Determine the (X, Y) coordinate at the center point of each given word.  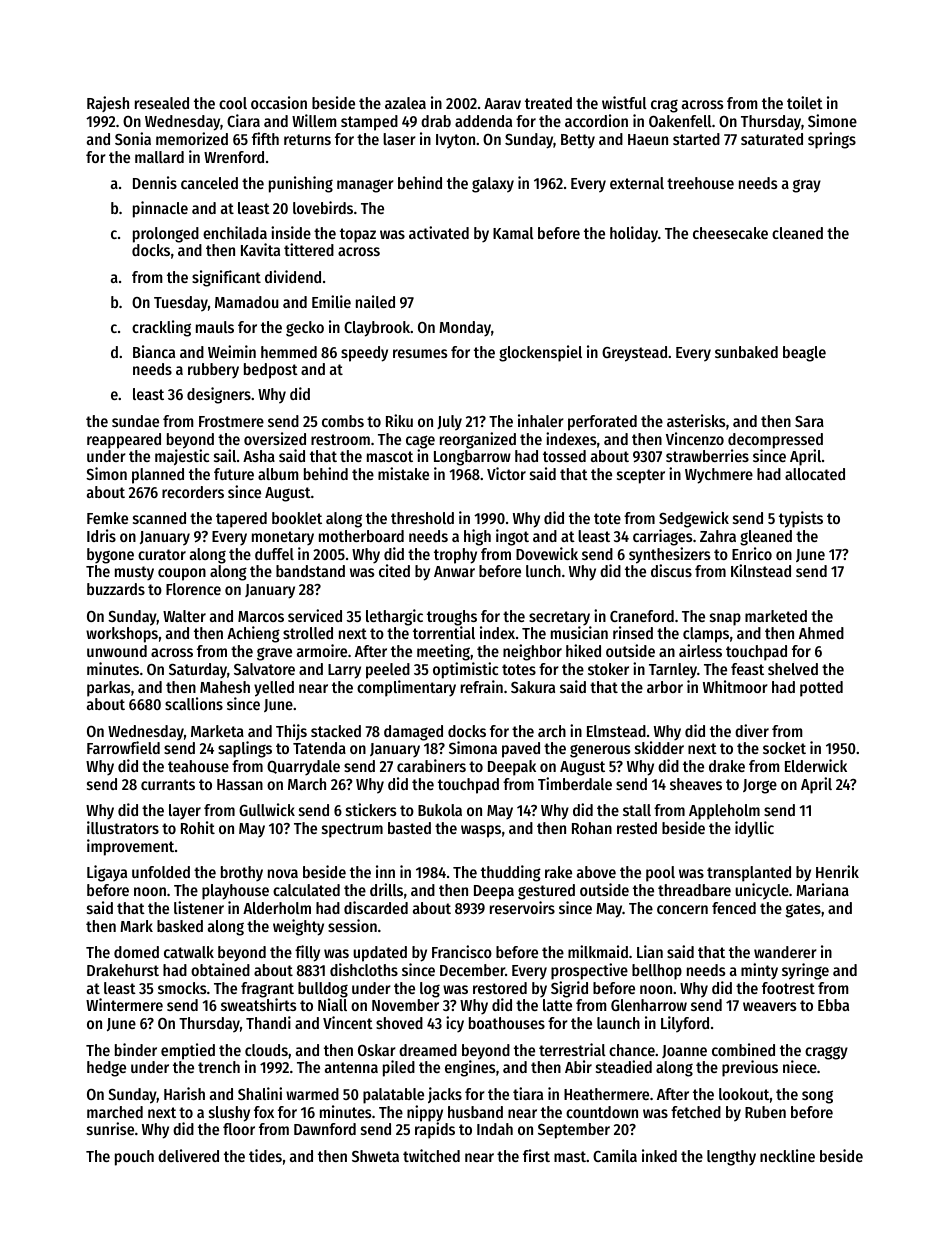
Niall (332, 1004)
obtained (220, 969)
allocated (815, 474)
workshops (122, 635)
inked (659, 1155)
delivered (188, 1155)
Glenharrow (649, 1005)
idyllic (754, 829)
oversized (275, 438)
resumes (420, 353)
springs (832, 140)
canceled (209, 183)
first (536, 1155)
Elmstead (616, 731)
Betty (578, 141)
